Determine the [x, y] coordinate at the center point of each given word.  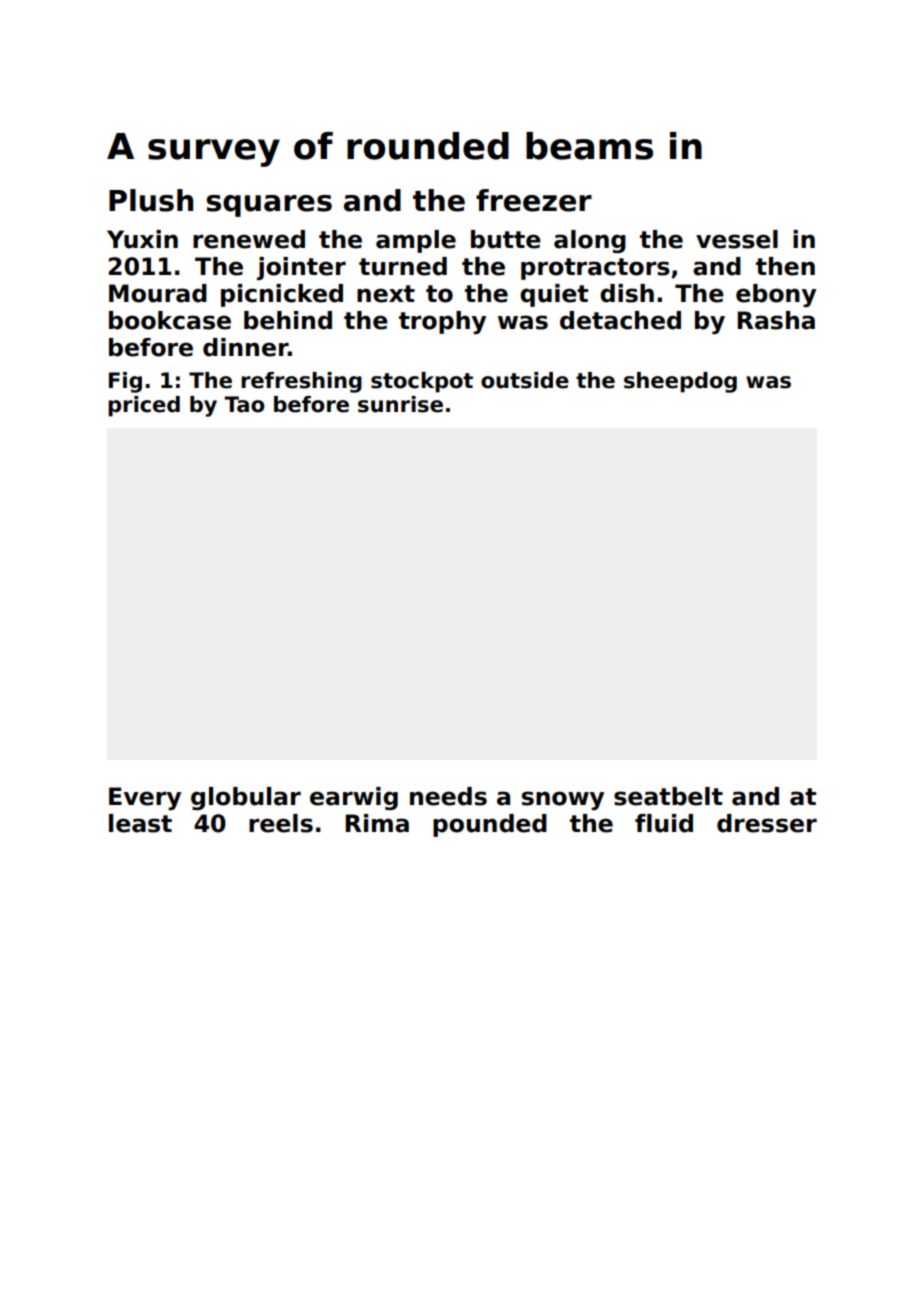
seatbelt [668, 796]
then [785, 266]
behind [288, 320]
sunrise [400, 404]
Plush [151, 200]
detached [620, 320]
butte [506, 239]
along [590, 241]
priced [144, 406]
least [140, 823]
